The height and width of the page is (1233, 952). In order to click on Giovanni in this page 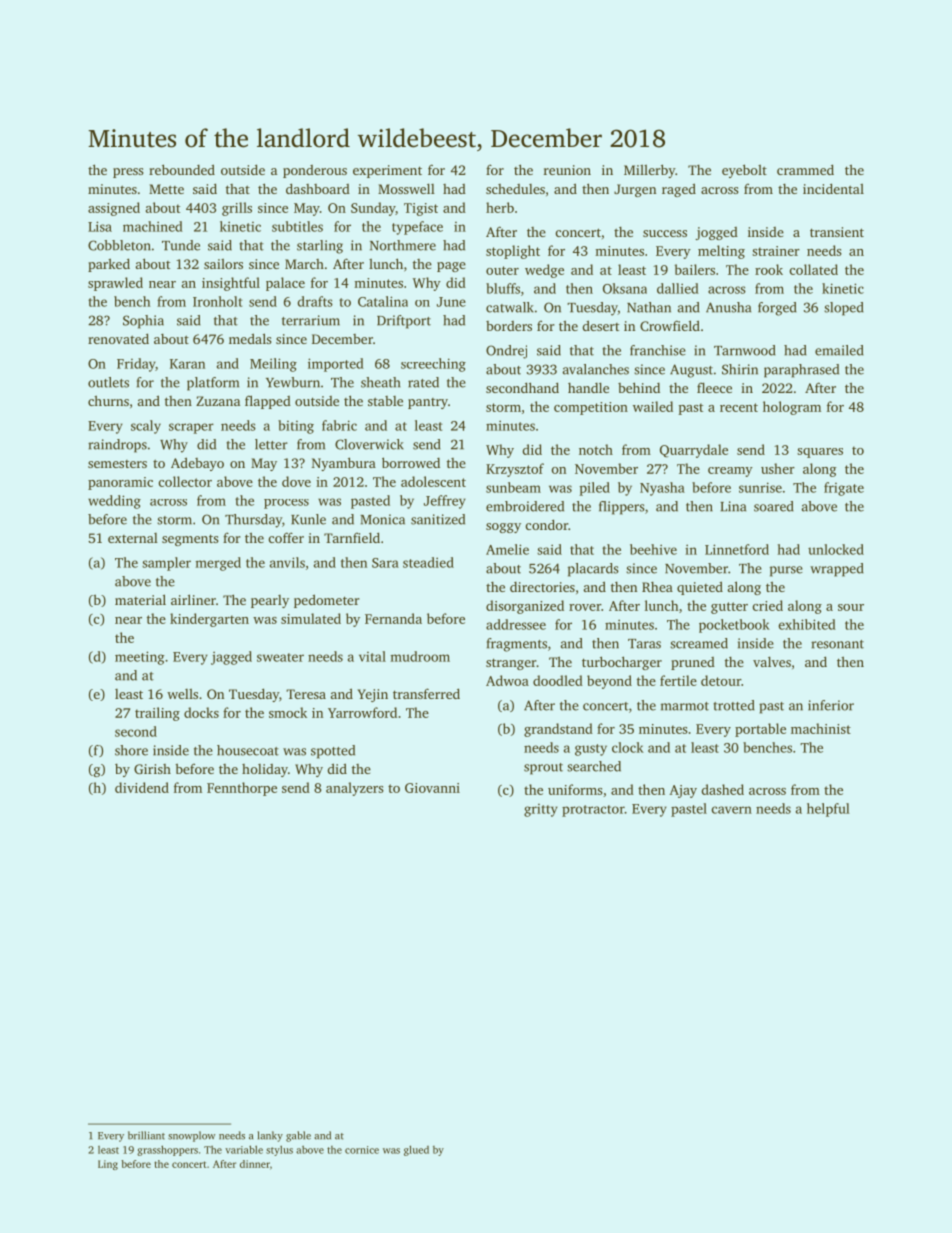, I will do `click(432, 788)`.
